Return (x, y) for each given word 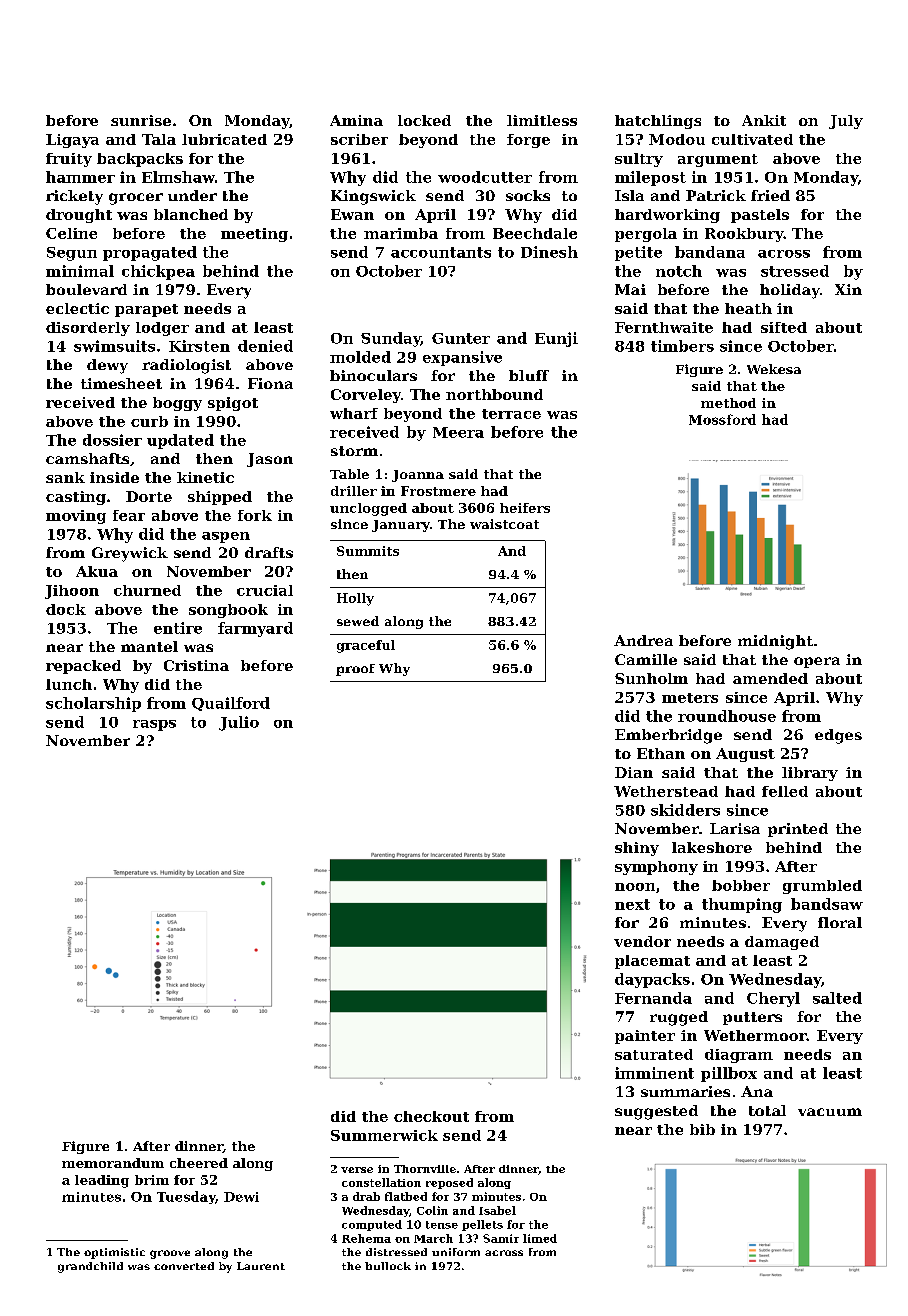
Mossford (722, 419)
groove (170, 1254)
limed (540, 1238)
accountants (441, 252)
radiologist (186, 366)
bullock (388, 1266)
